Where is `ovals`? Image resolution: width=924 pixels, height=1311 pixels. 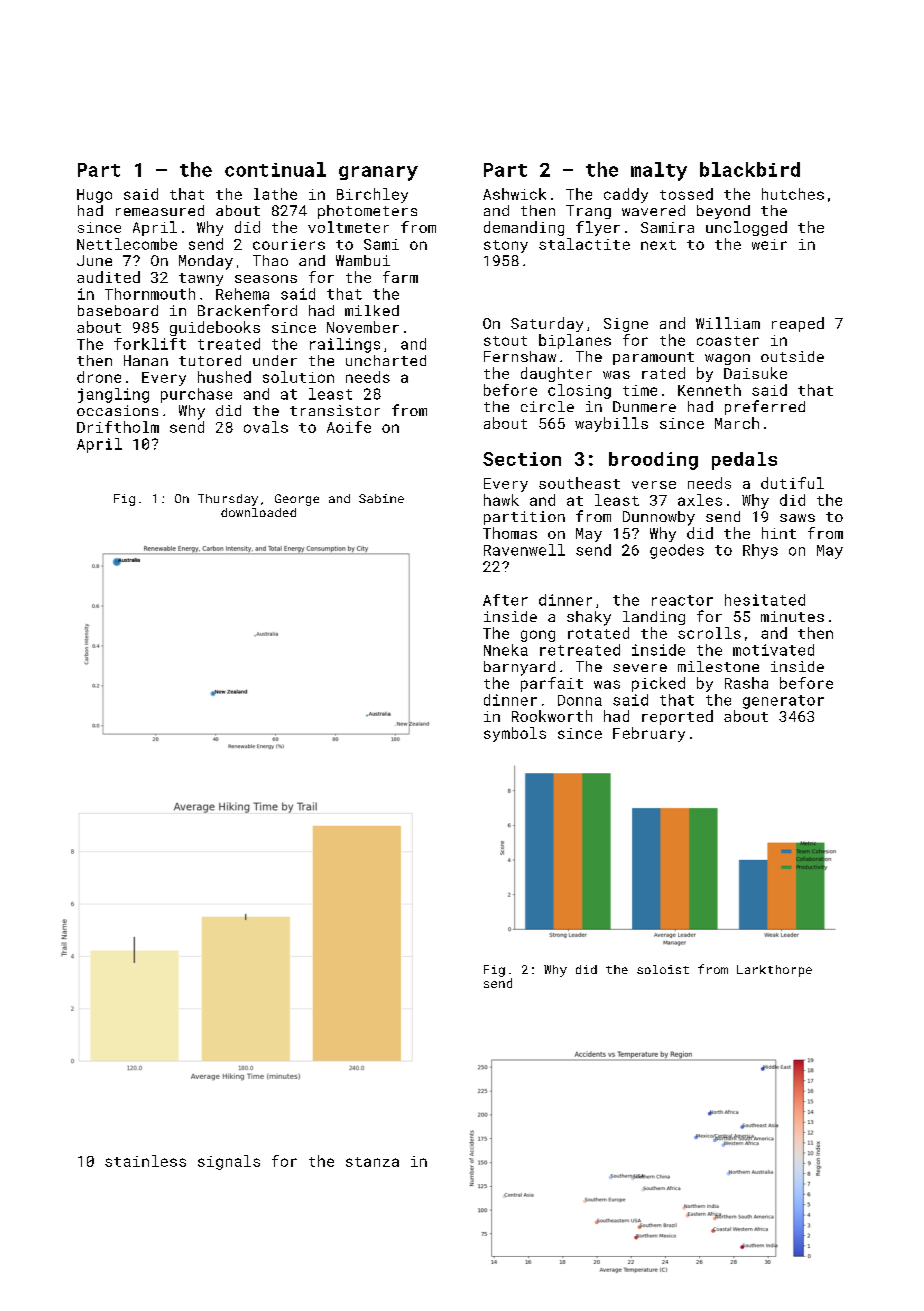
ovals is located at coordinates (266, 427).
